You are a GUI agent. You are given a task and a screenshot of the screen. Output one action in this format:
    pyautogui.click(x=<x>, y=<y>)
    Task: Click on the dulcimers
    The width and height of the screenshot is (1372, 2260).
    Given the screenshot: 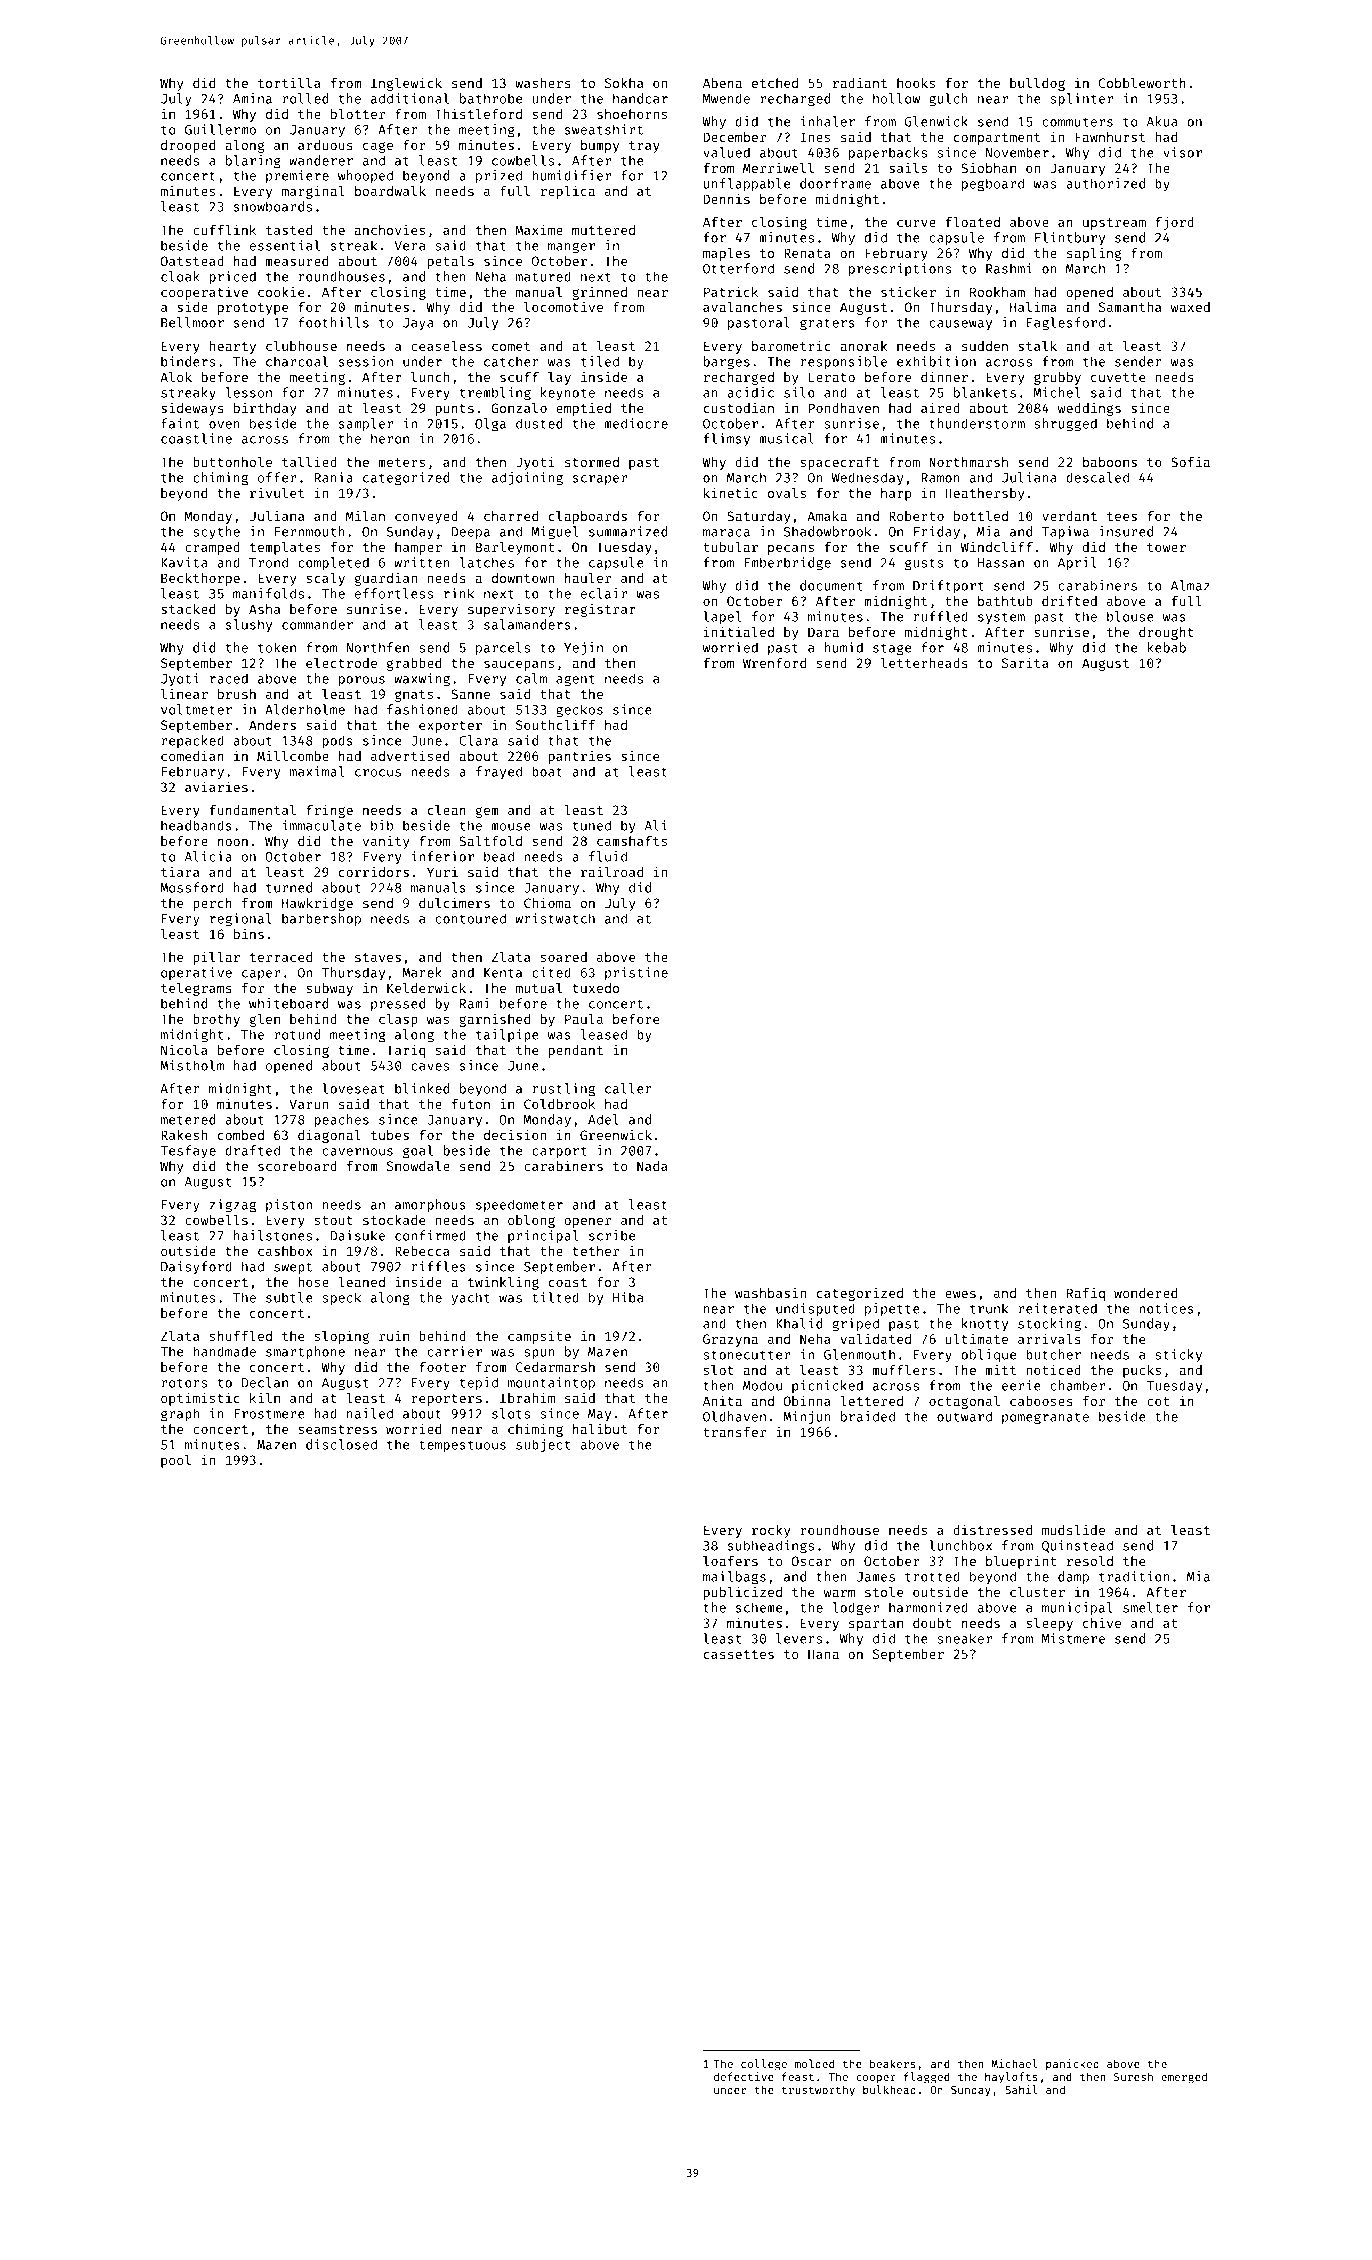 What is the action you would take?
    pyautogui.click(x=454, y=902)
